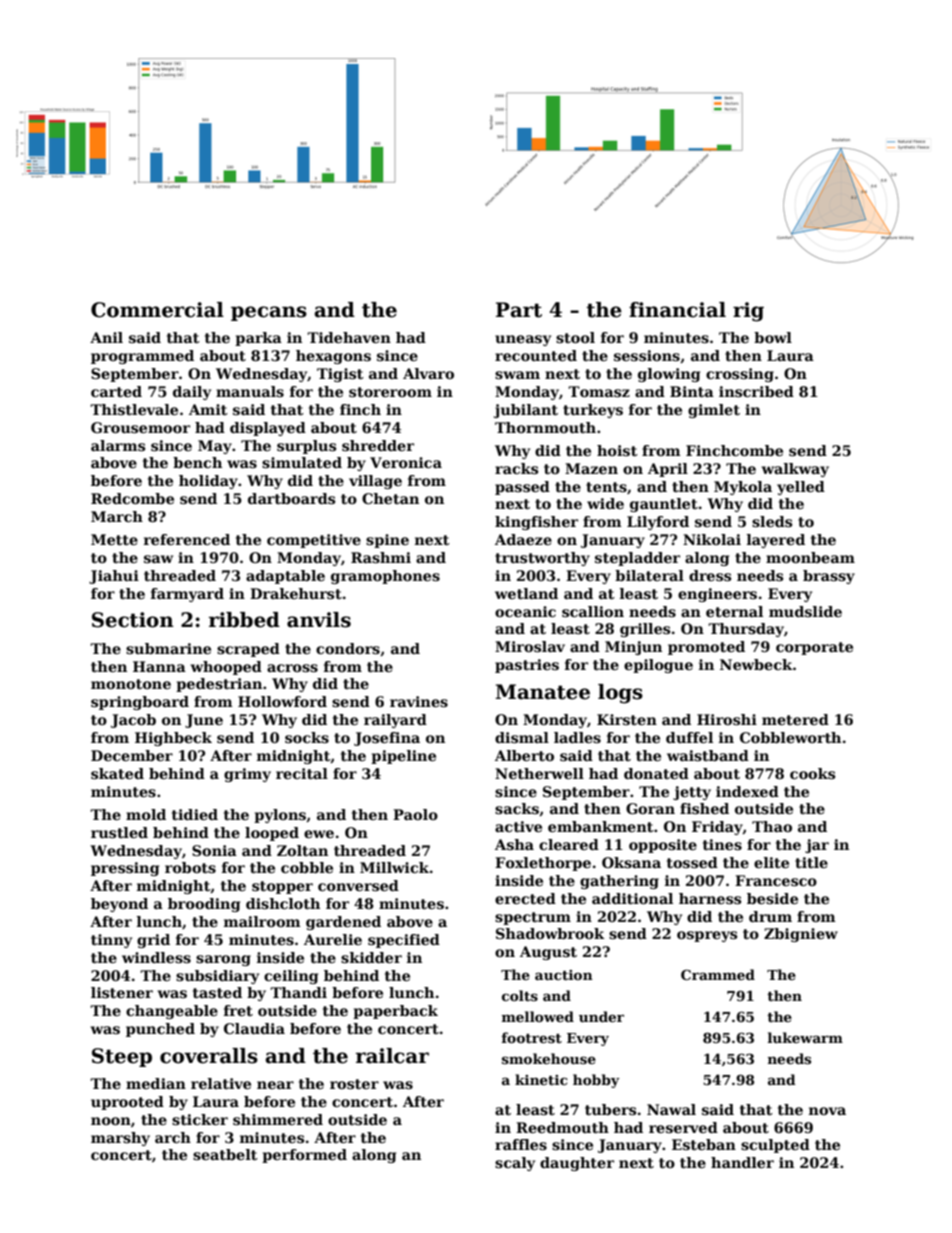  Describe the element at coordinates (254, 1028) in the document. I see `Claudia` at that location.
